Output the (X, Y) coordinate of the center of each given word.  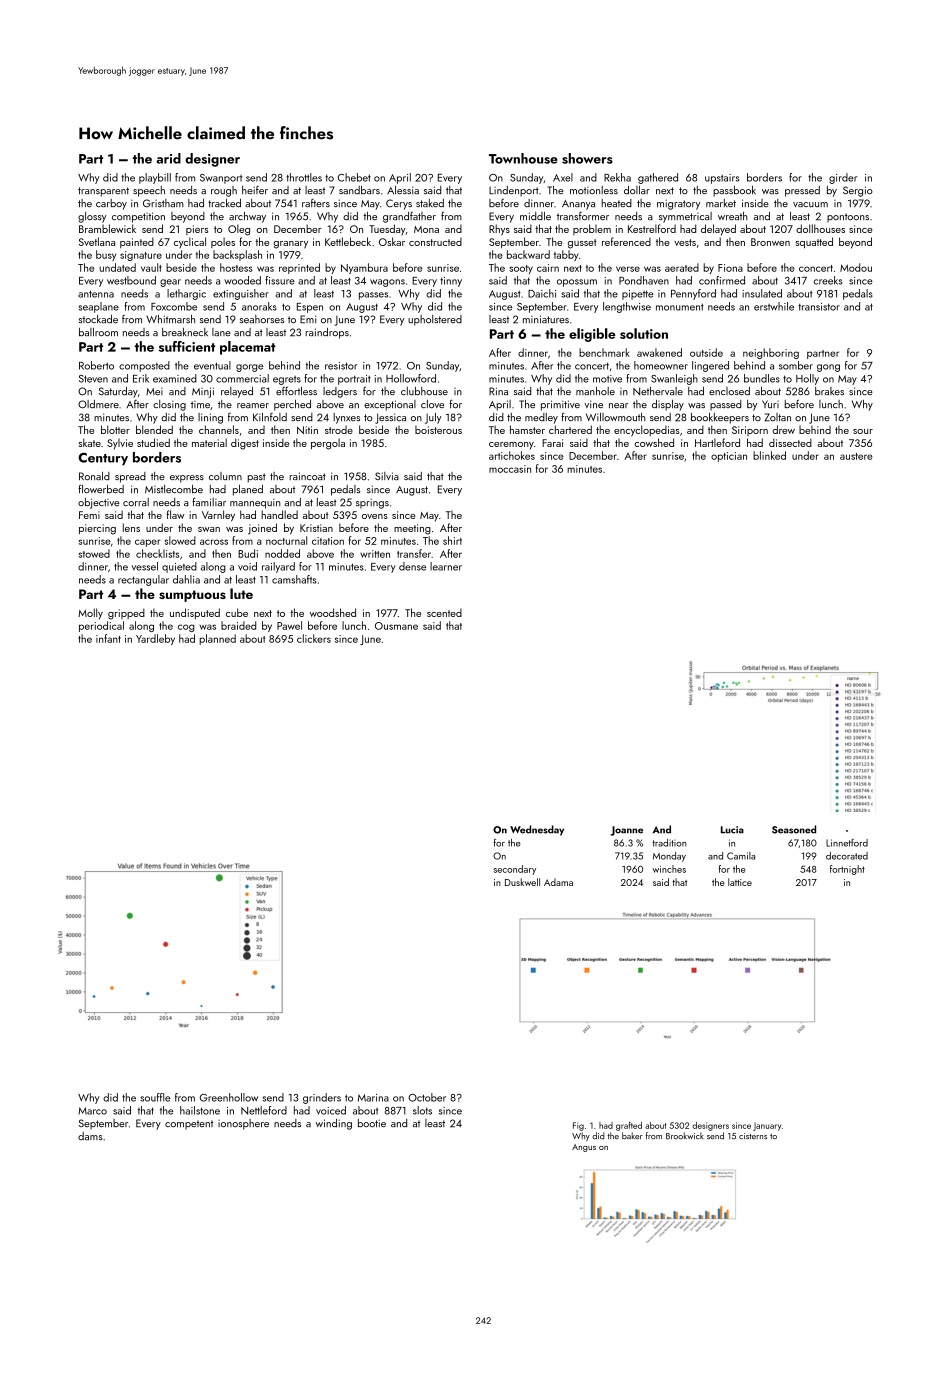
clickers (314, 638)
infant (108, 638)
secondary (515, 870)
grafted (629, 1126)
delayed (718, 230)
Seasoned (794, 829)
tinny (451, 282)
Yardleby (155, 639)
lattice (740, 882)
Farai (552, 443)
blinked (769, 455)
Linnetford (847, 843)
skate (90, 442)
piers (197, 230)
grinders (322, 1098)
